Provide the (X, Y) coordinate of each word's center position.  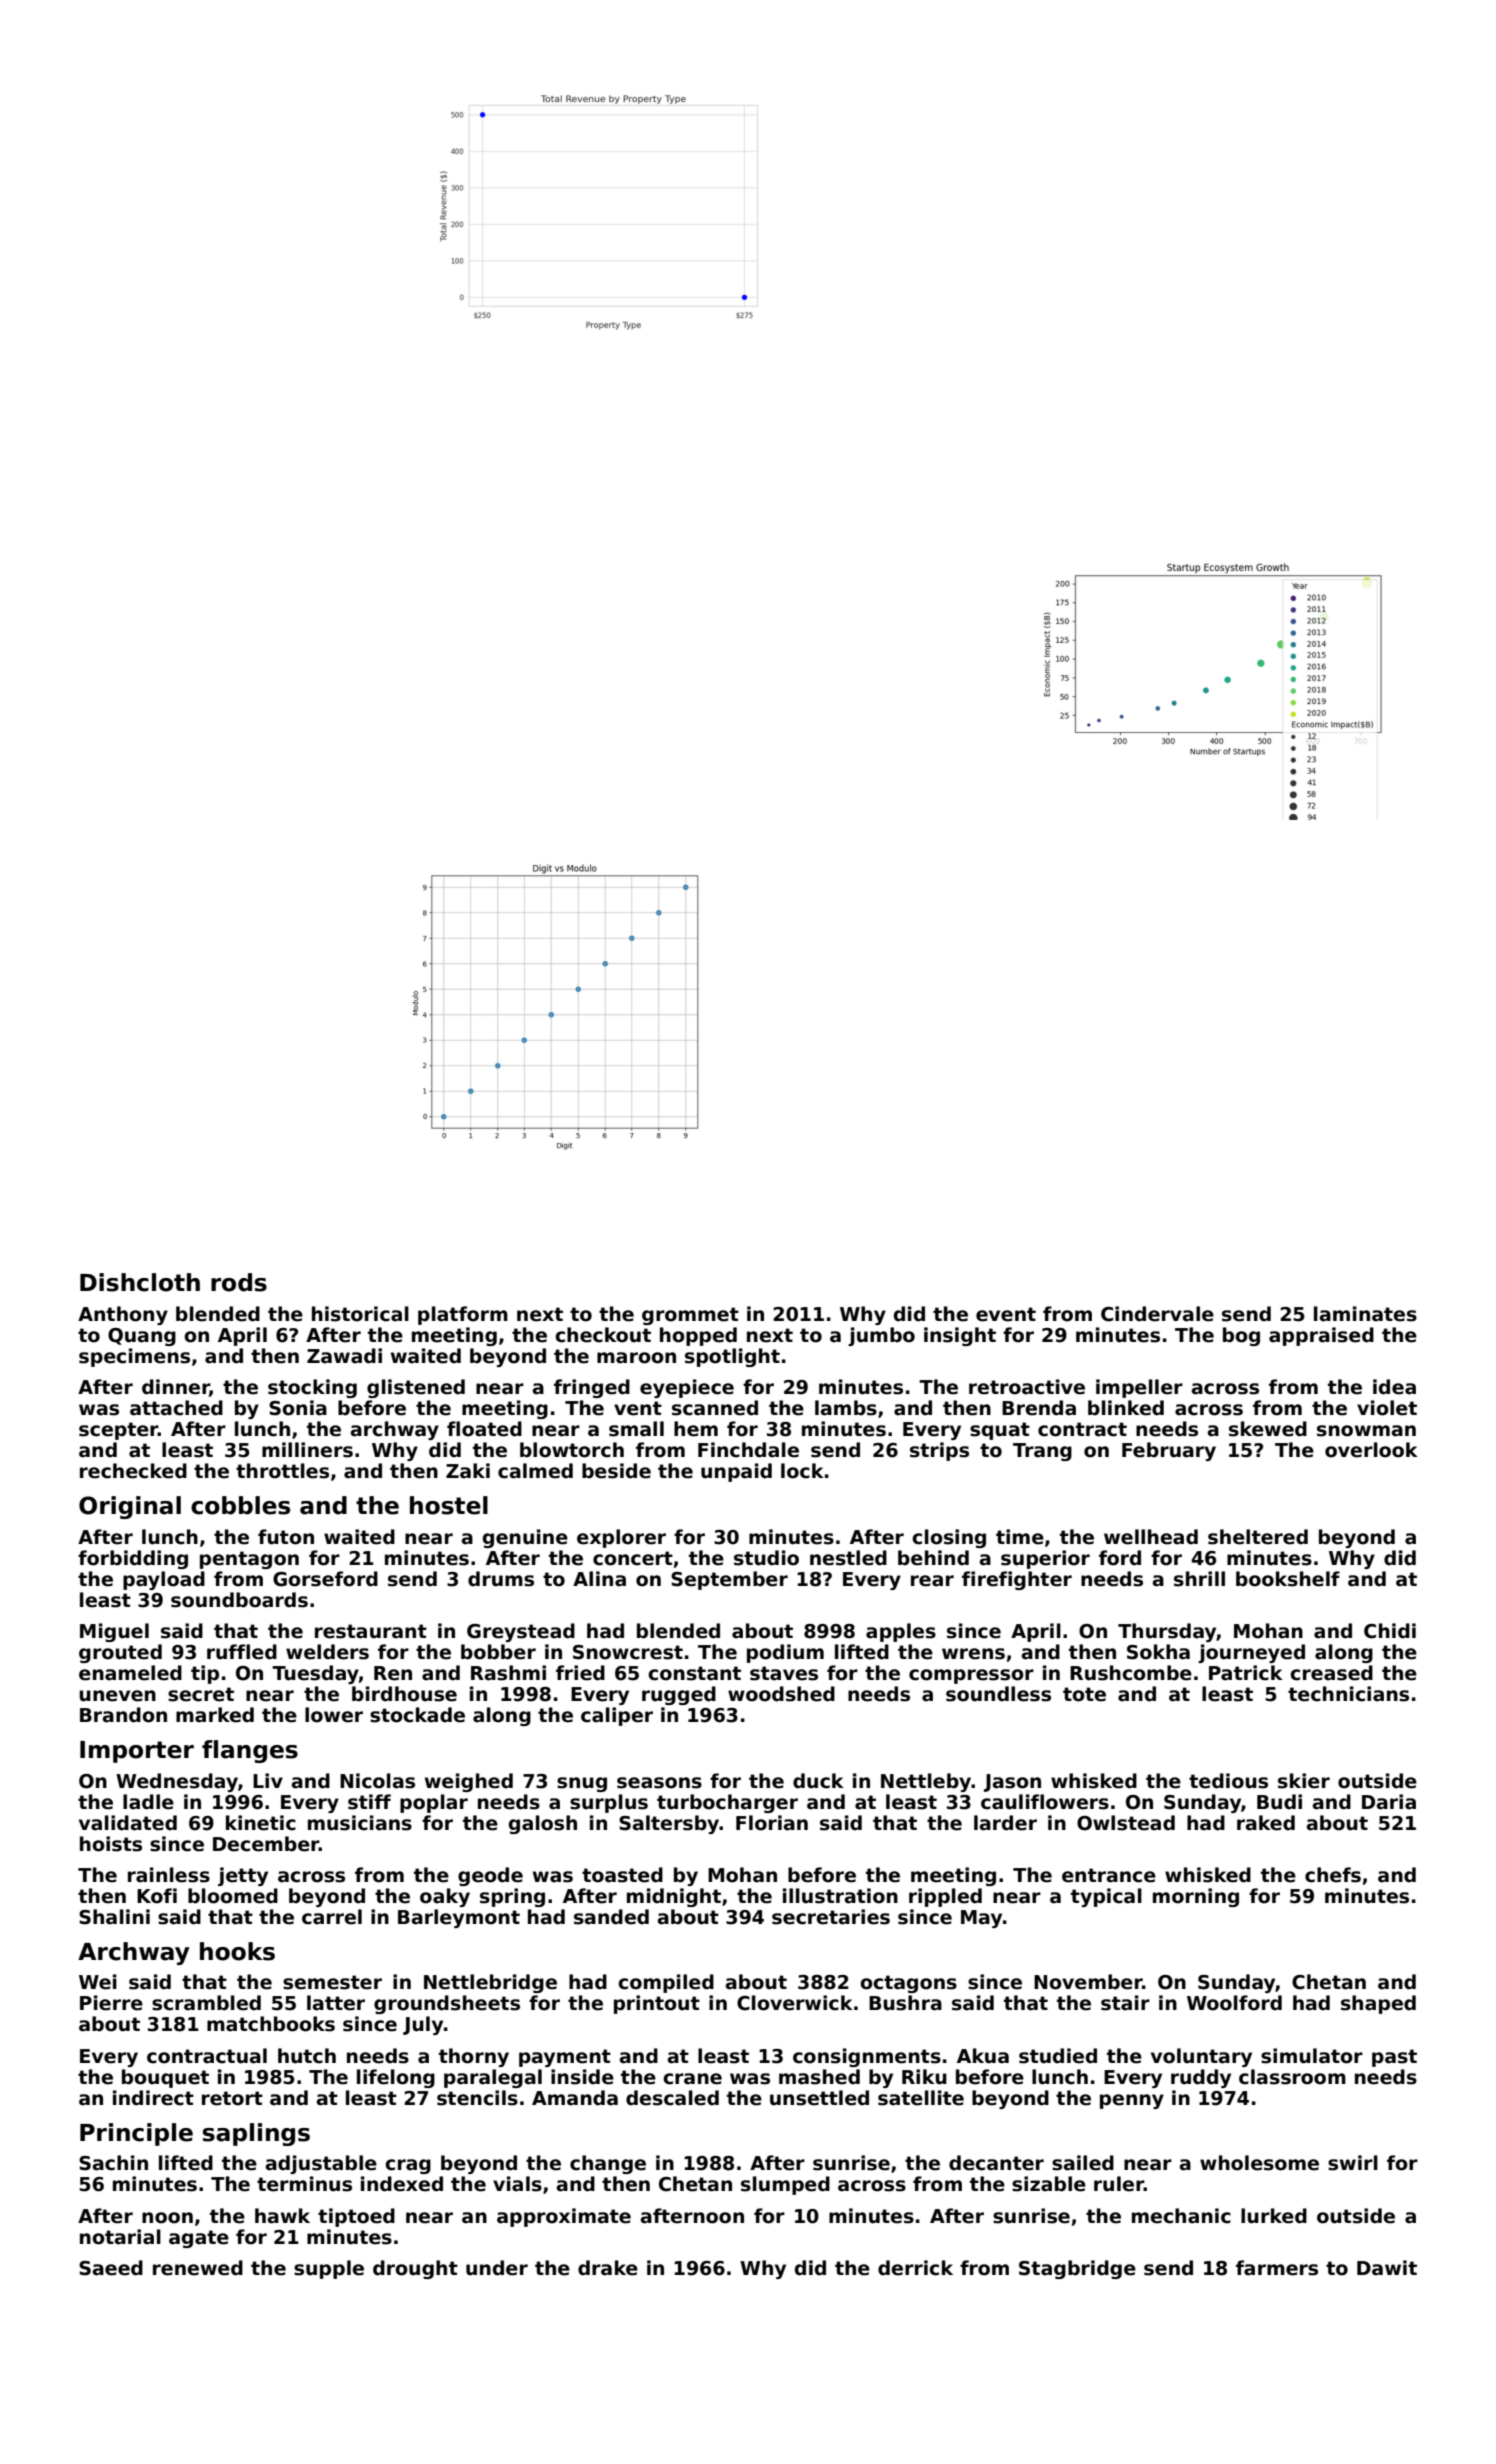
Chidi (1390, 1631)
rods (239, 1282)
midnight (674, 1897)
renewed (198, 2268)
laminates (1365, 1314)
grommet (690, 1316)
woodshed (781, 1694)
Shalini (114, 1917)
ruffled (242, 1652)
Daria (1389, 1802)
